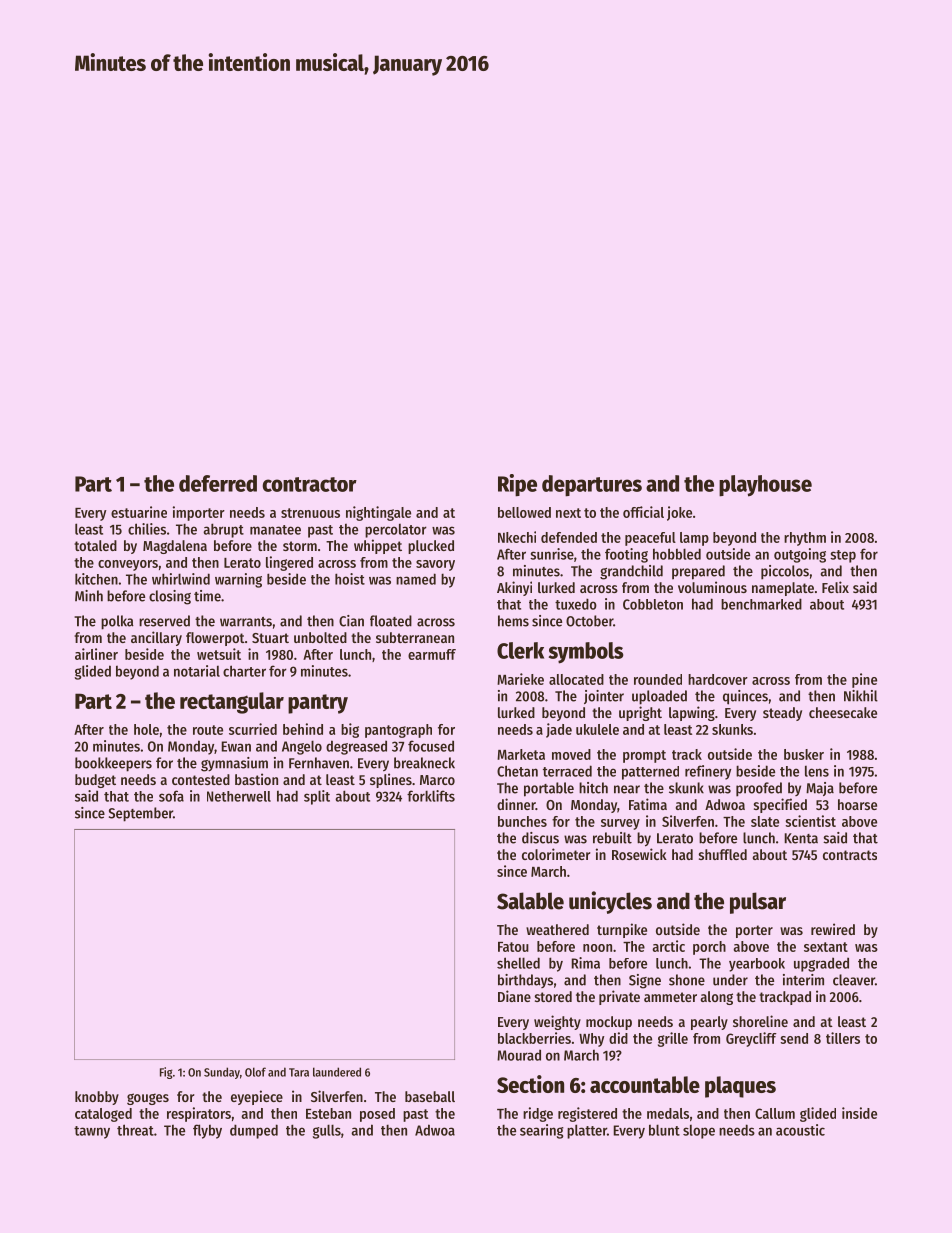 This screenshot has height=1233, width=952. I want to click on Cobbleton, so click(653, 604).
